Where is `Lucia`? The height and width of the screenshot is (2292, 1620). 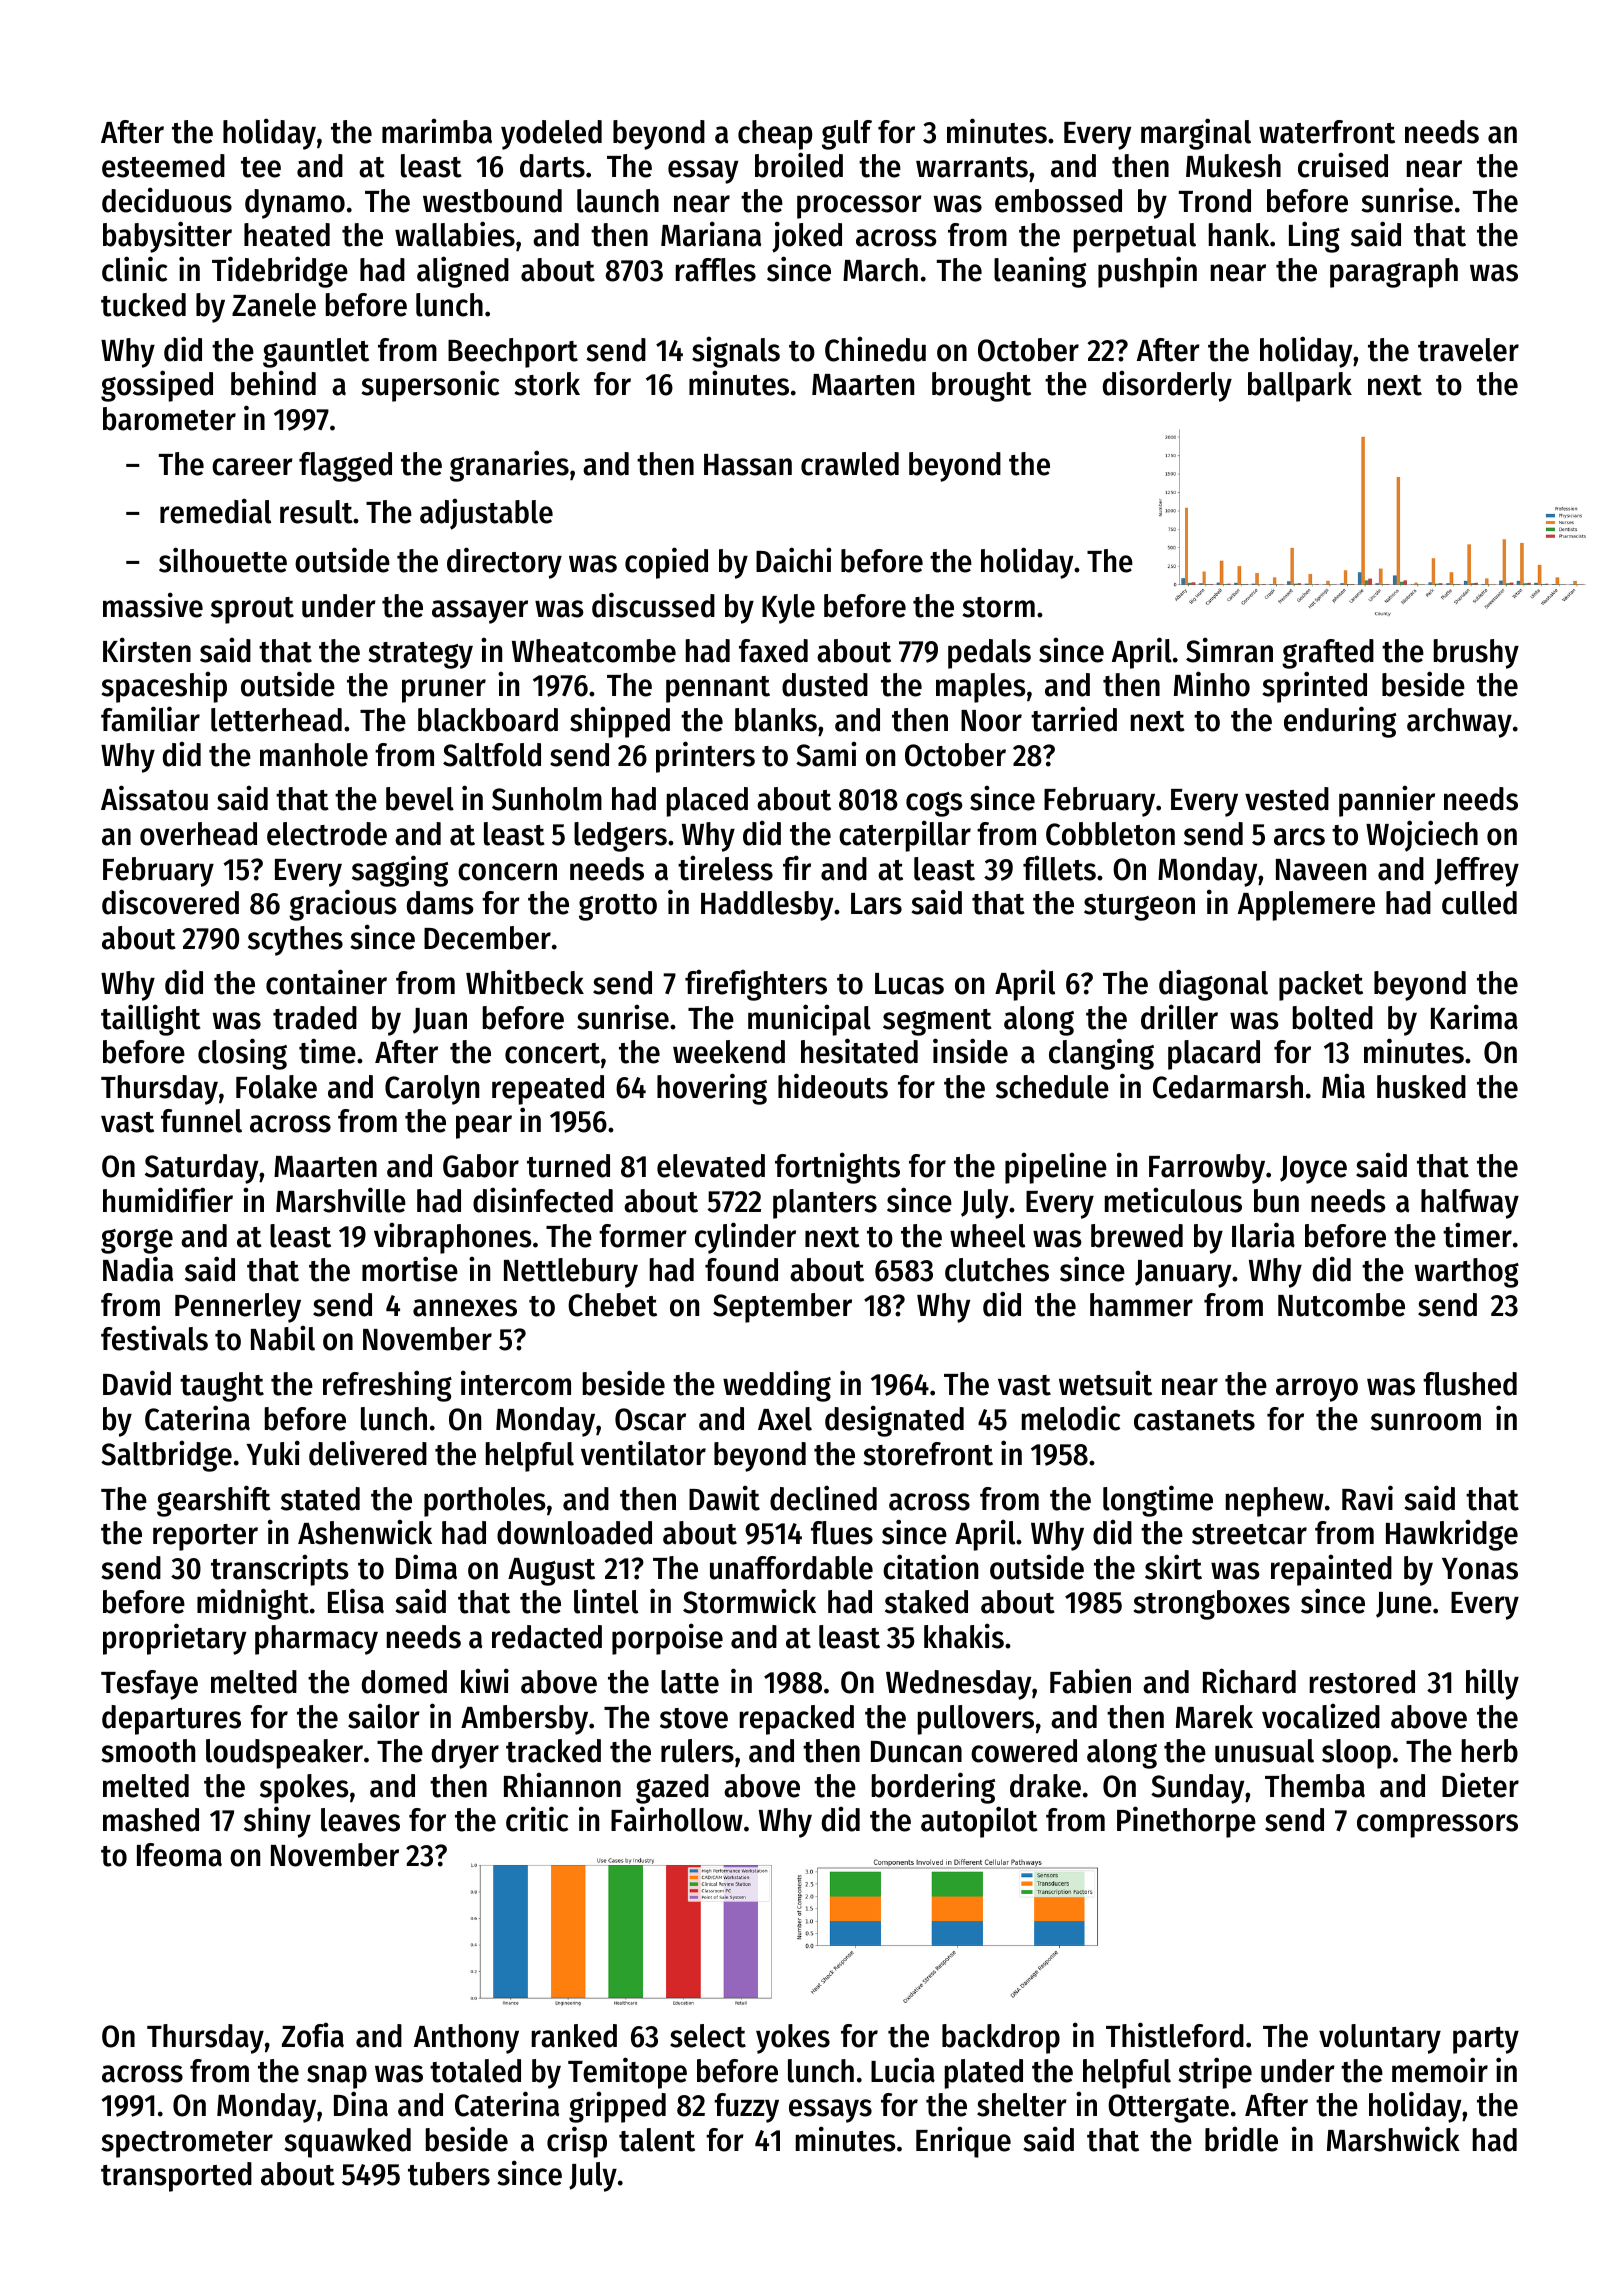
Lucia is located at coordinates (903, 2070).
